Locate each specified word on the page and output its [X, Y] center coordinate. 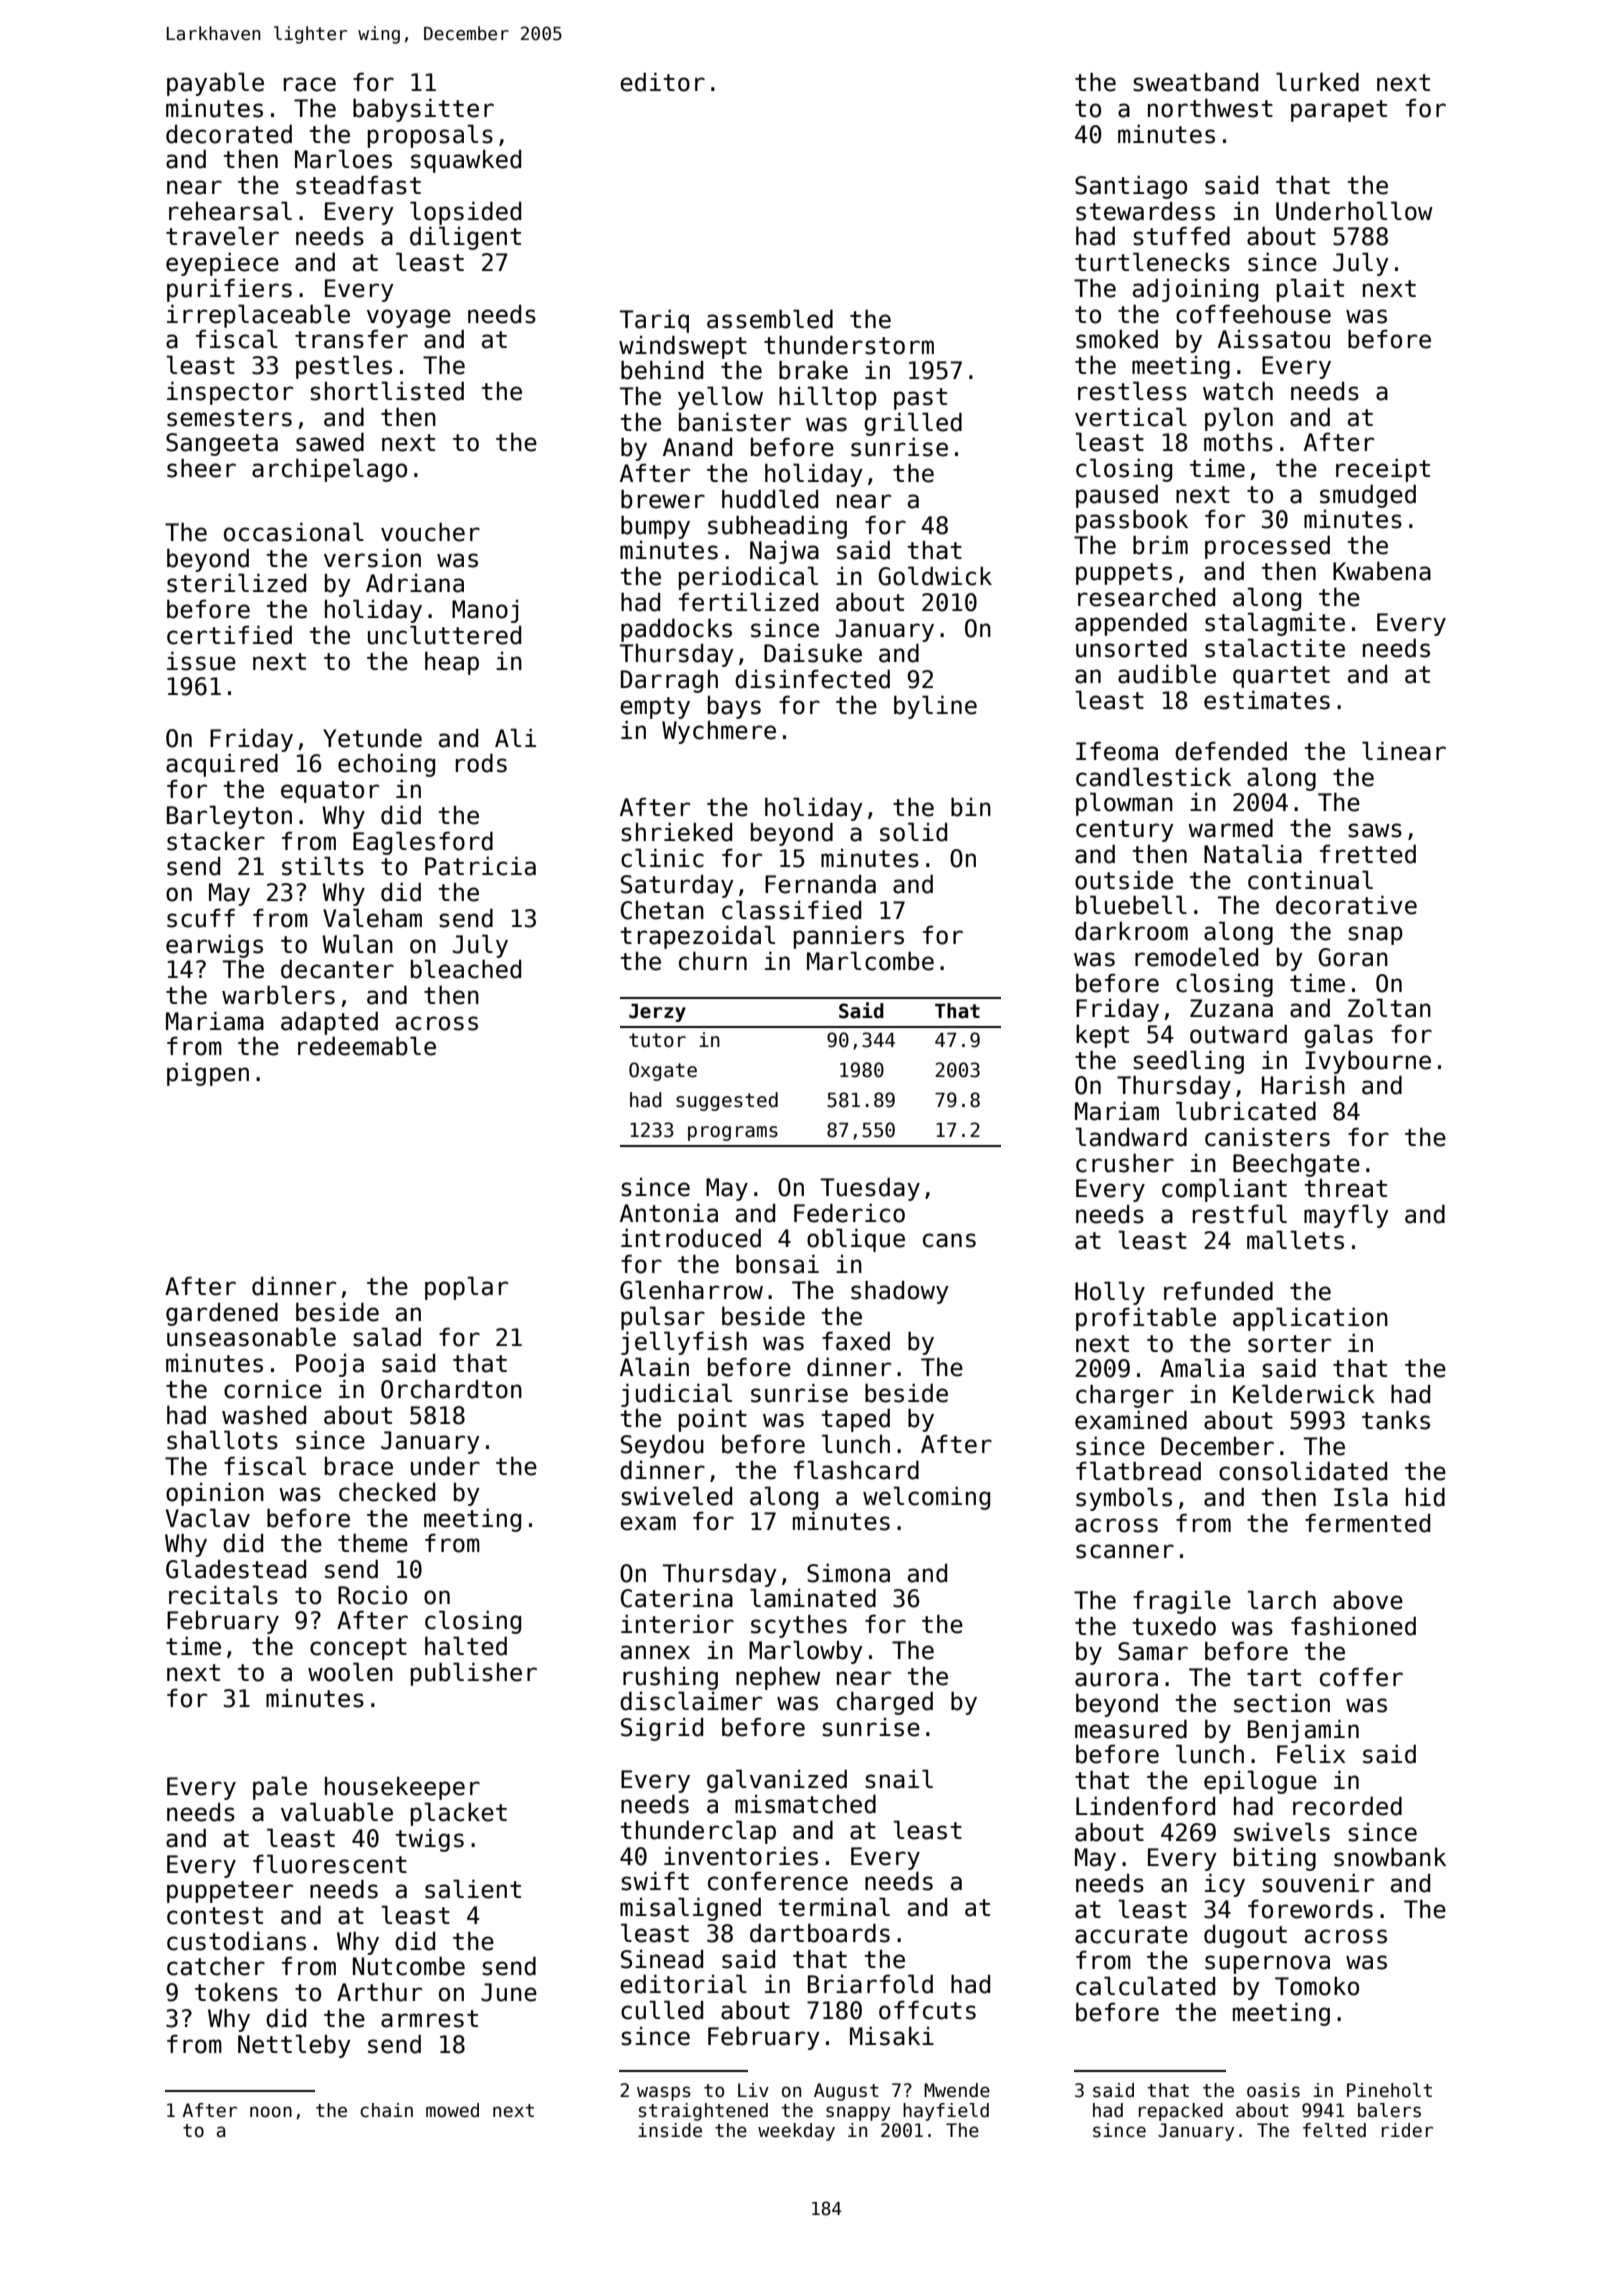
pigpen [208, 1074]
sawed [330, 442]
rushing [670, 1678]
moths [1238, 442]
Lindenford [1145, 1806]
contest [215, 1916]
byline [935, 707]
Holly [1110, 1293]
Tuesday [870, 1189]
